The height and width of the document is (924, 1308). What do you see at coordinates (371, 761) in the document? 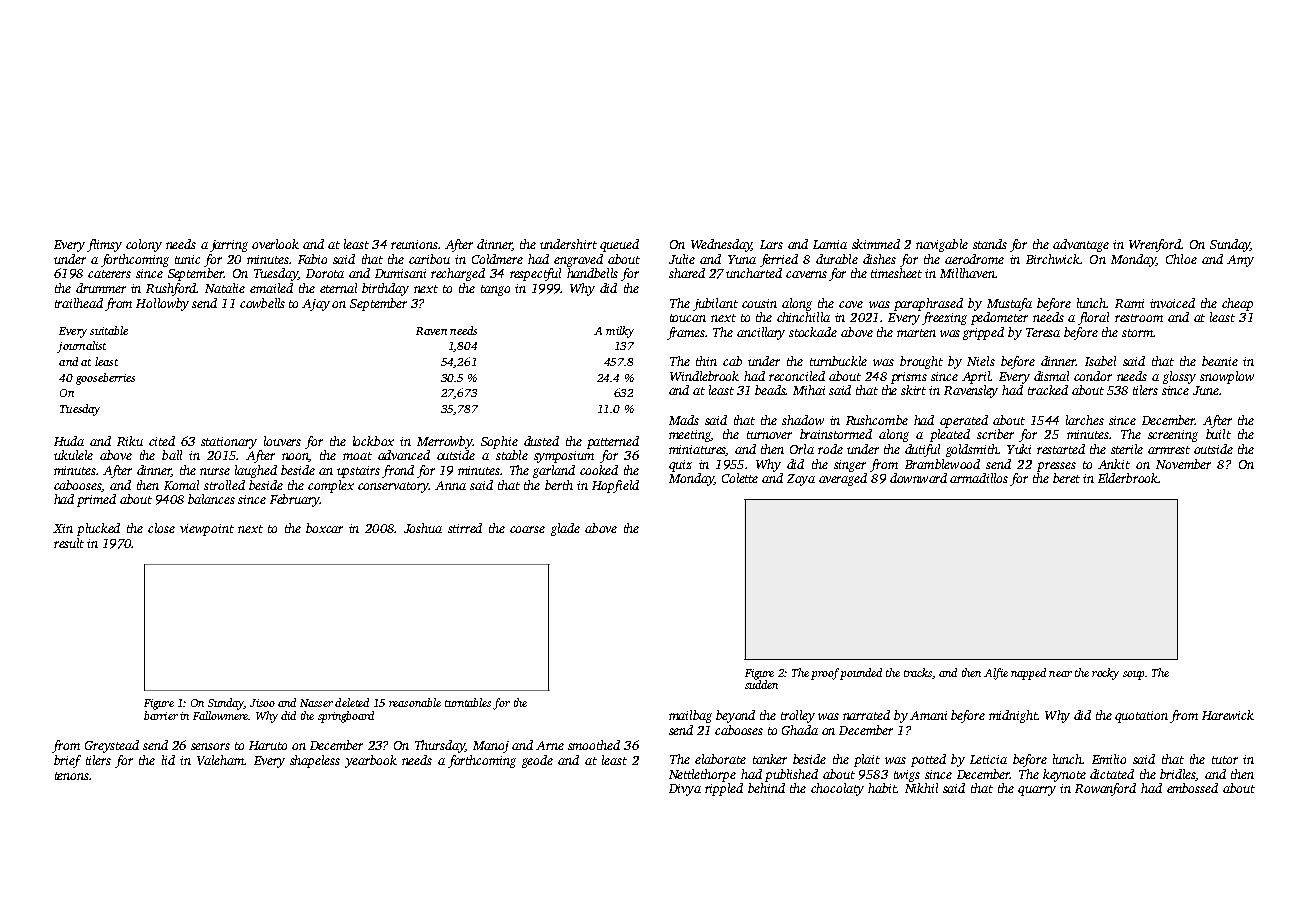
I see `yearbook` at bounding box center [371, 761].
